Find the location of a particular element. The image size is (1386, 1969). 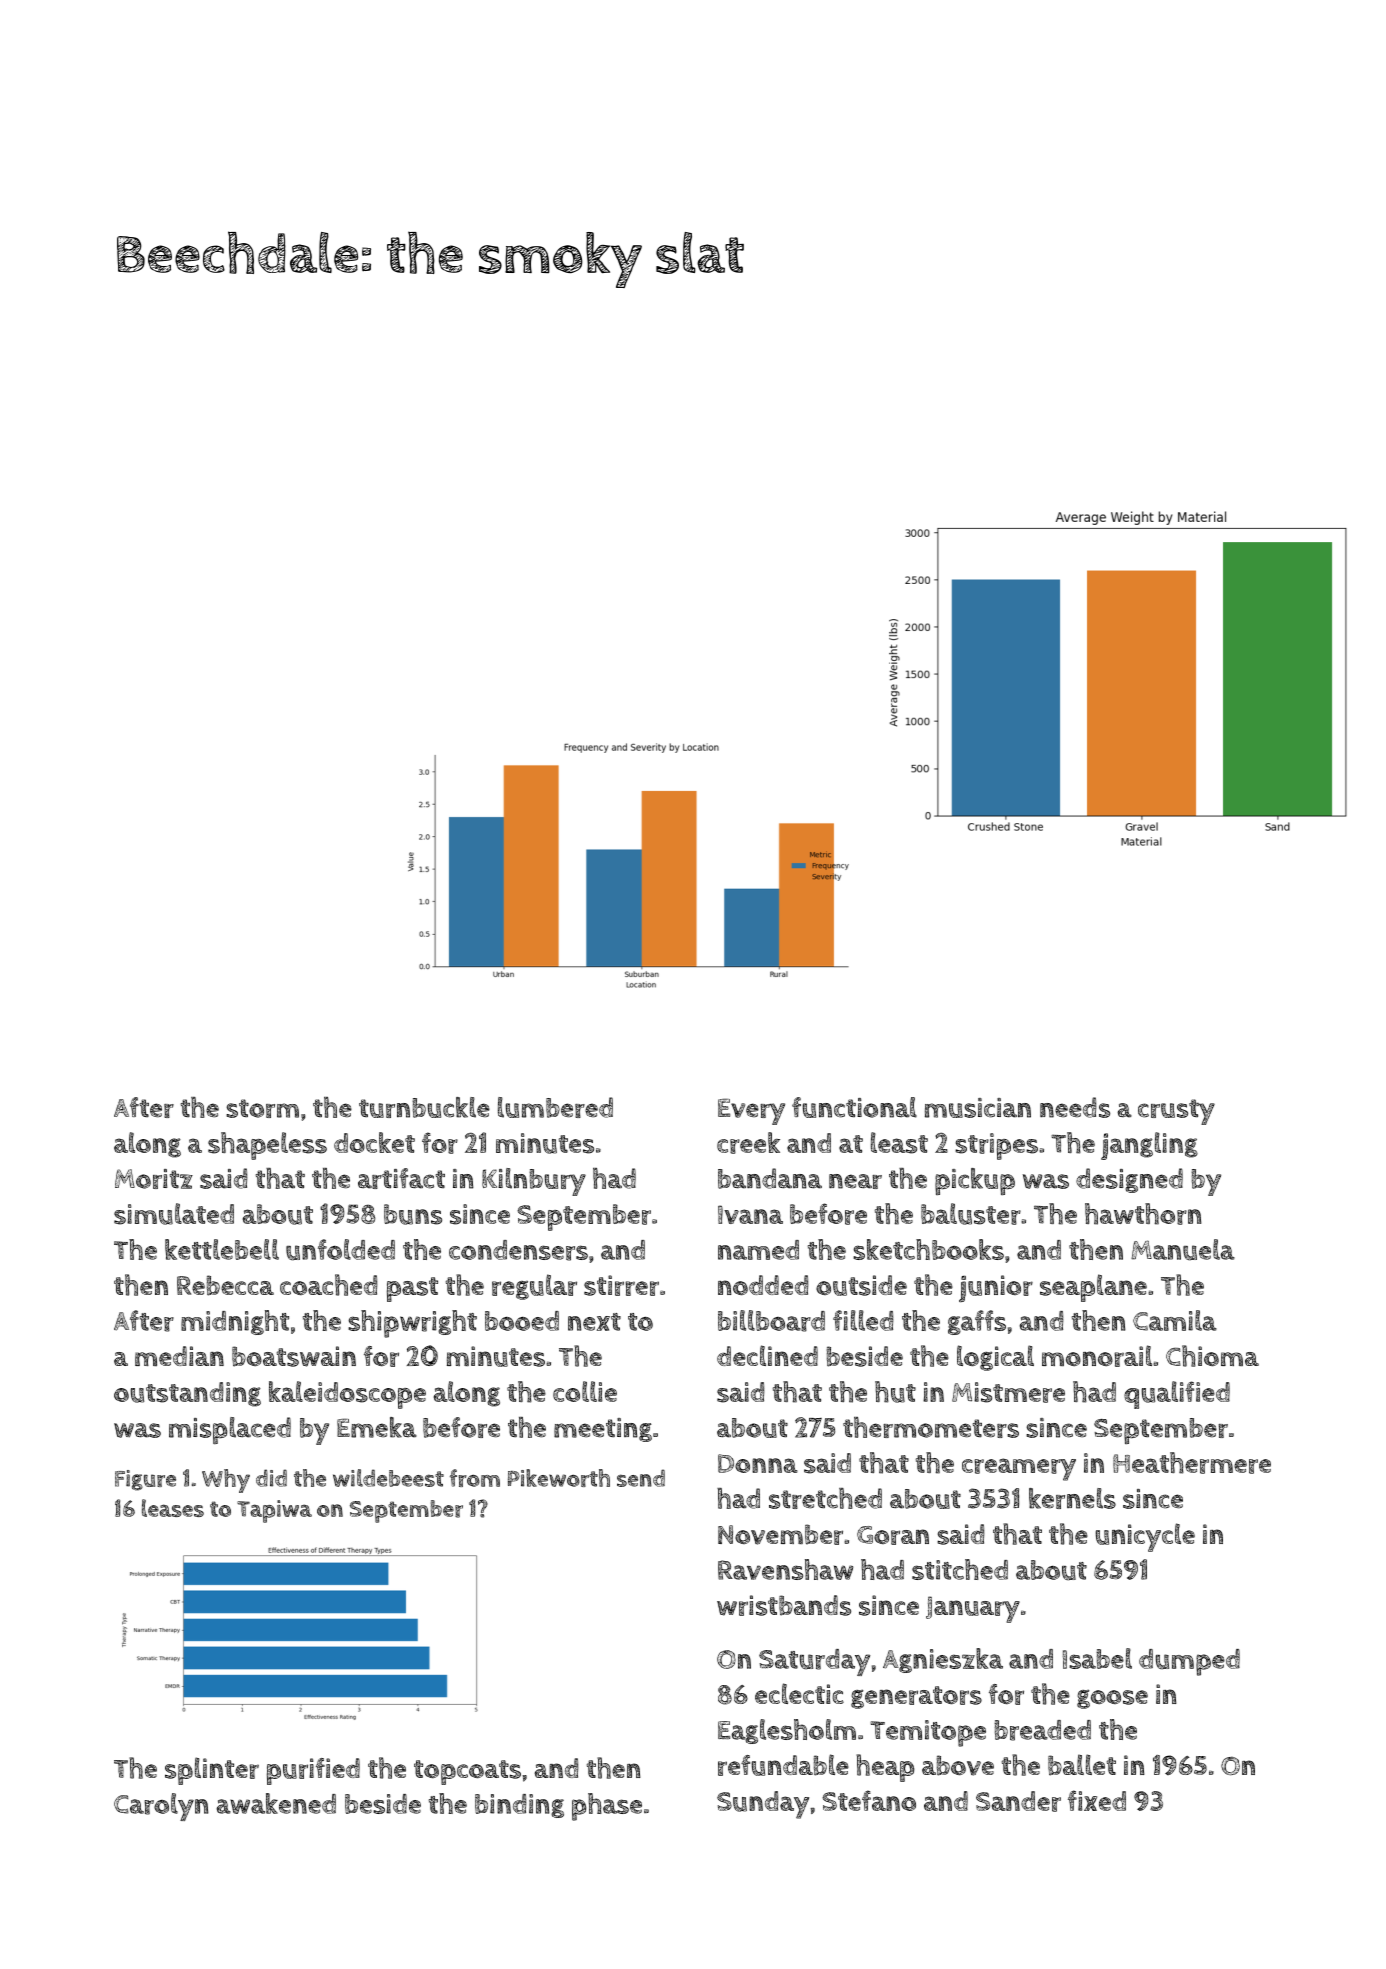

hawthorn is located at coordinates (1143, 1214).
